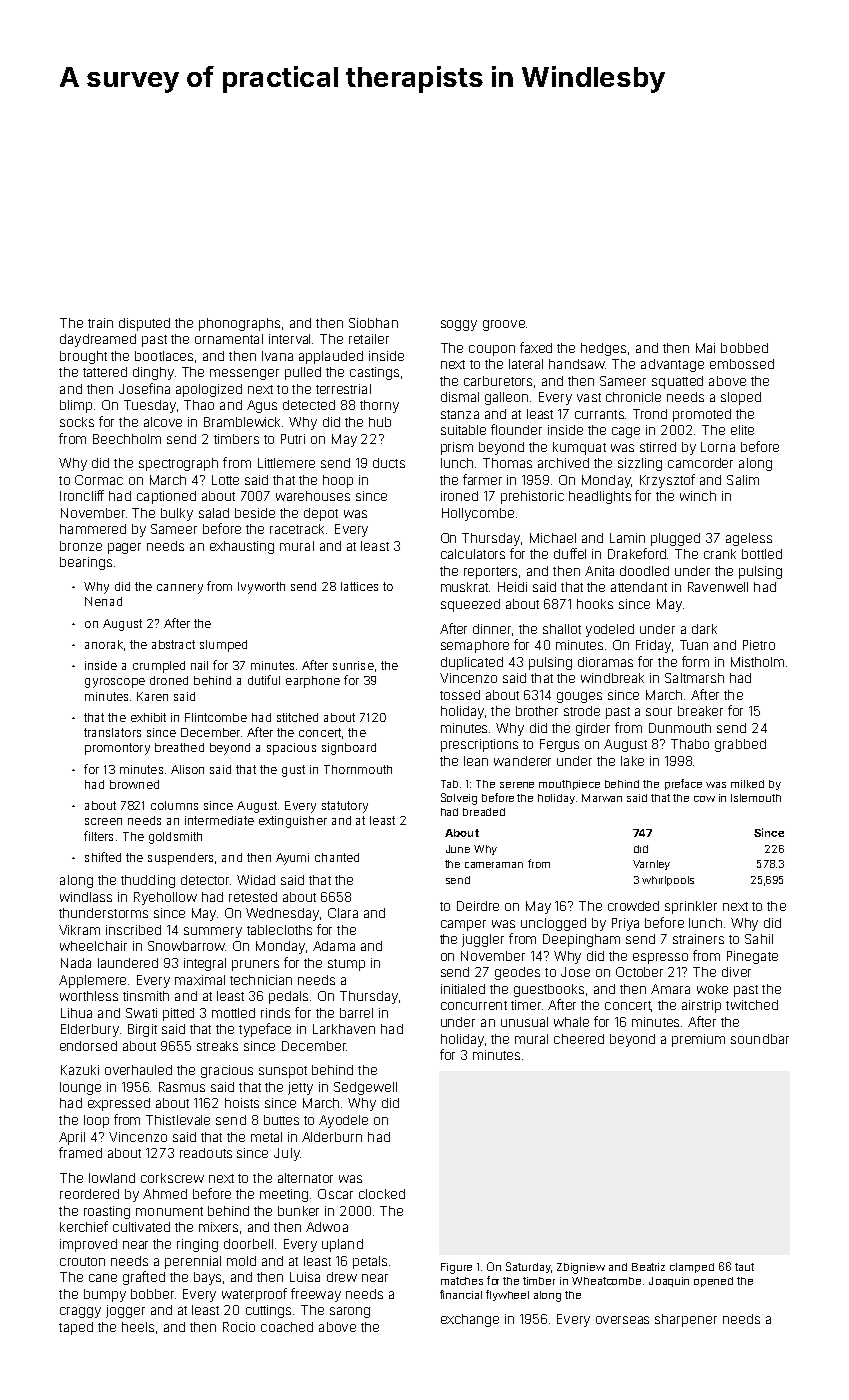 The height and width of the image is (1400, 849). Describe the element at coordinates (760, 1039) in the image. I see `soundbar` at that location.
